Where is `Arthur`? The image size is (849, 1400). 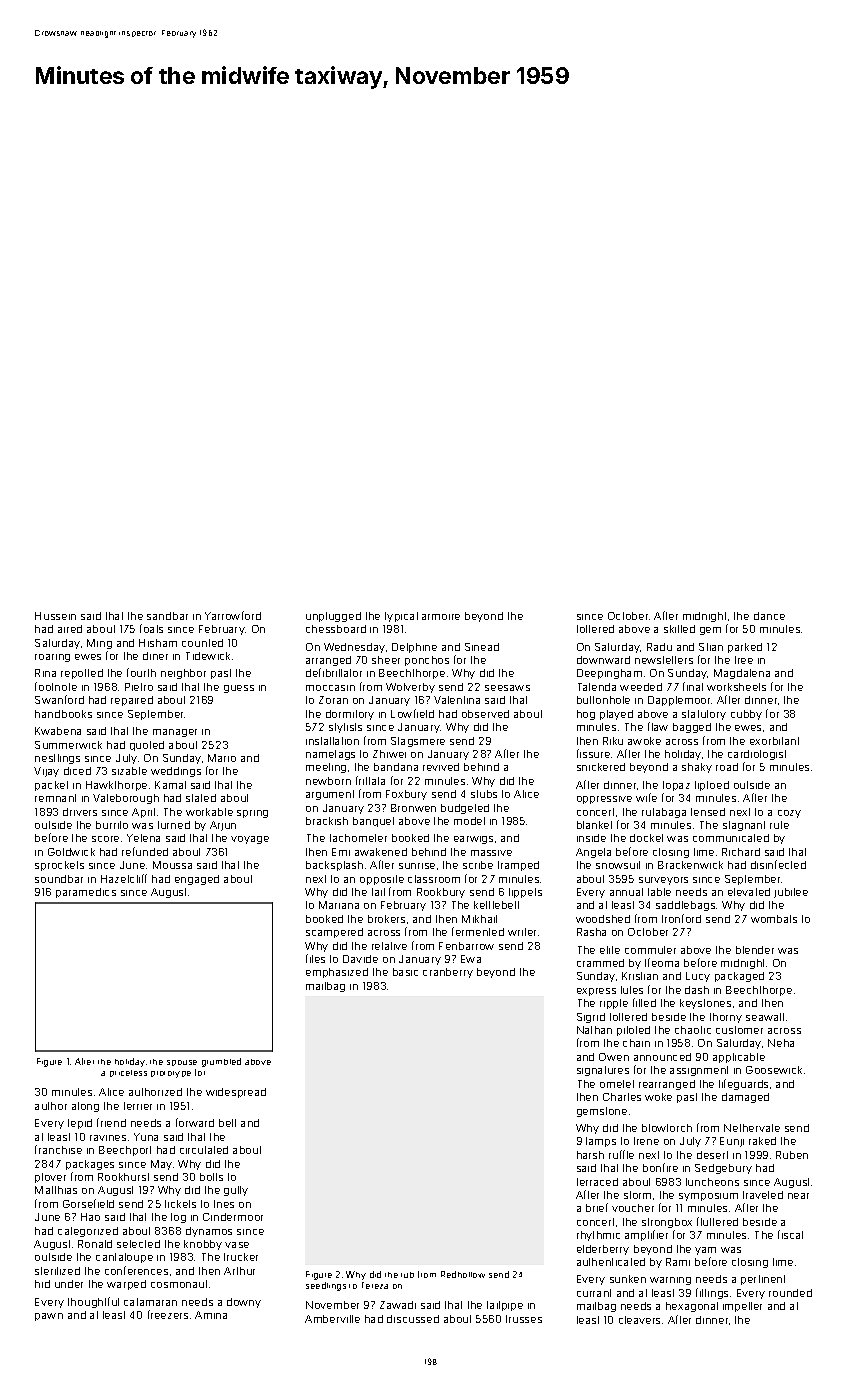
Arthur is located at coordinates (239, 1271).
